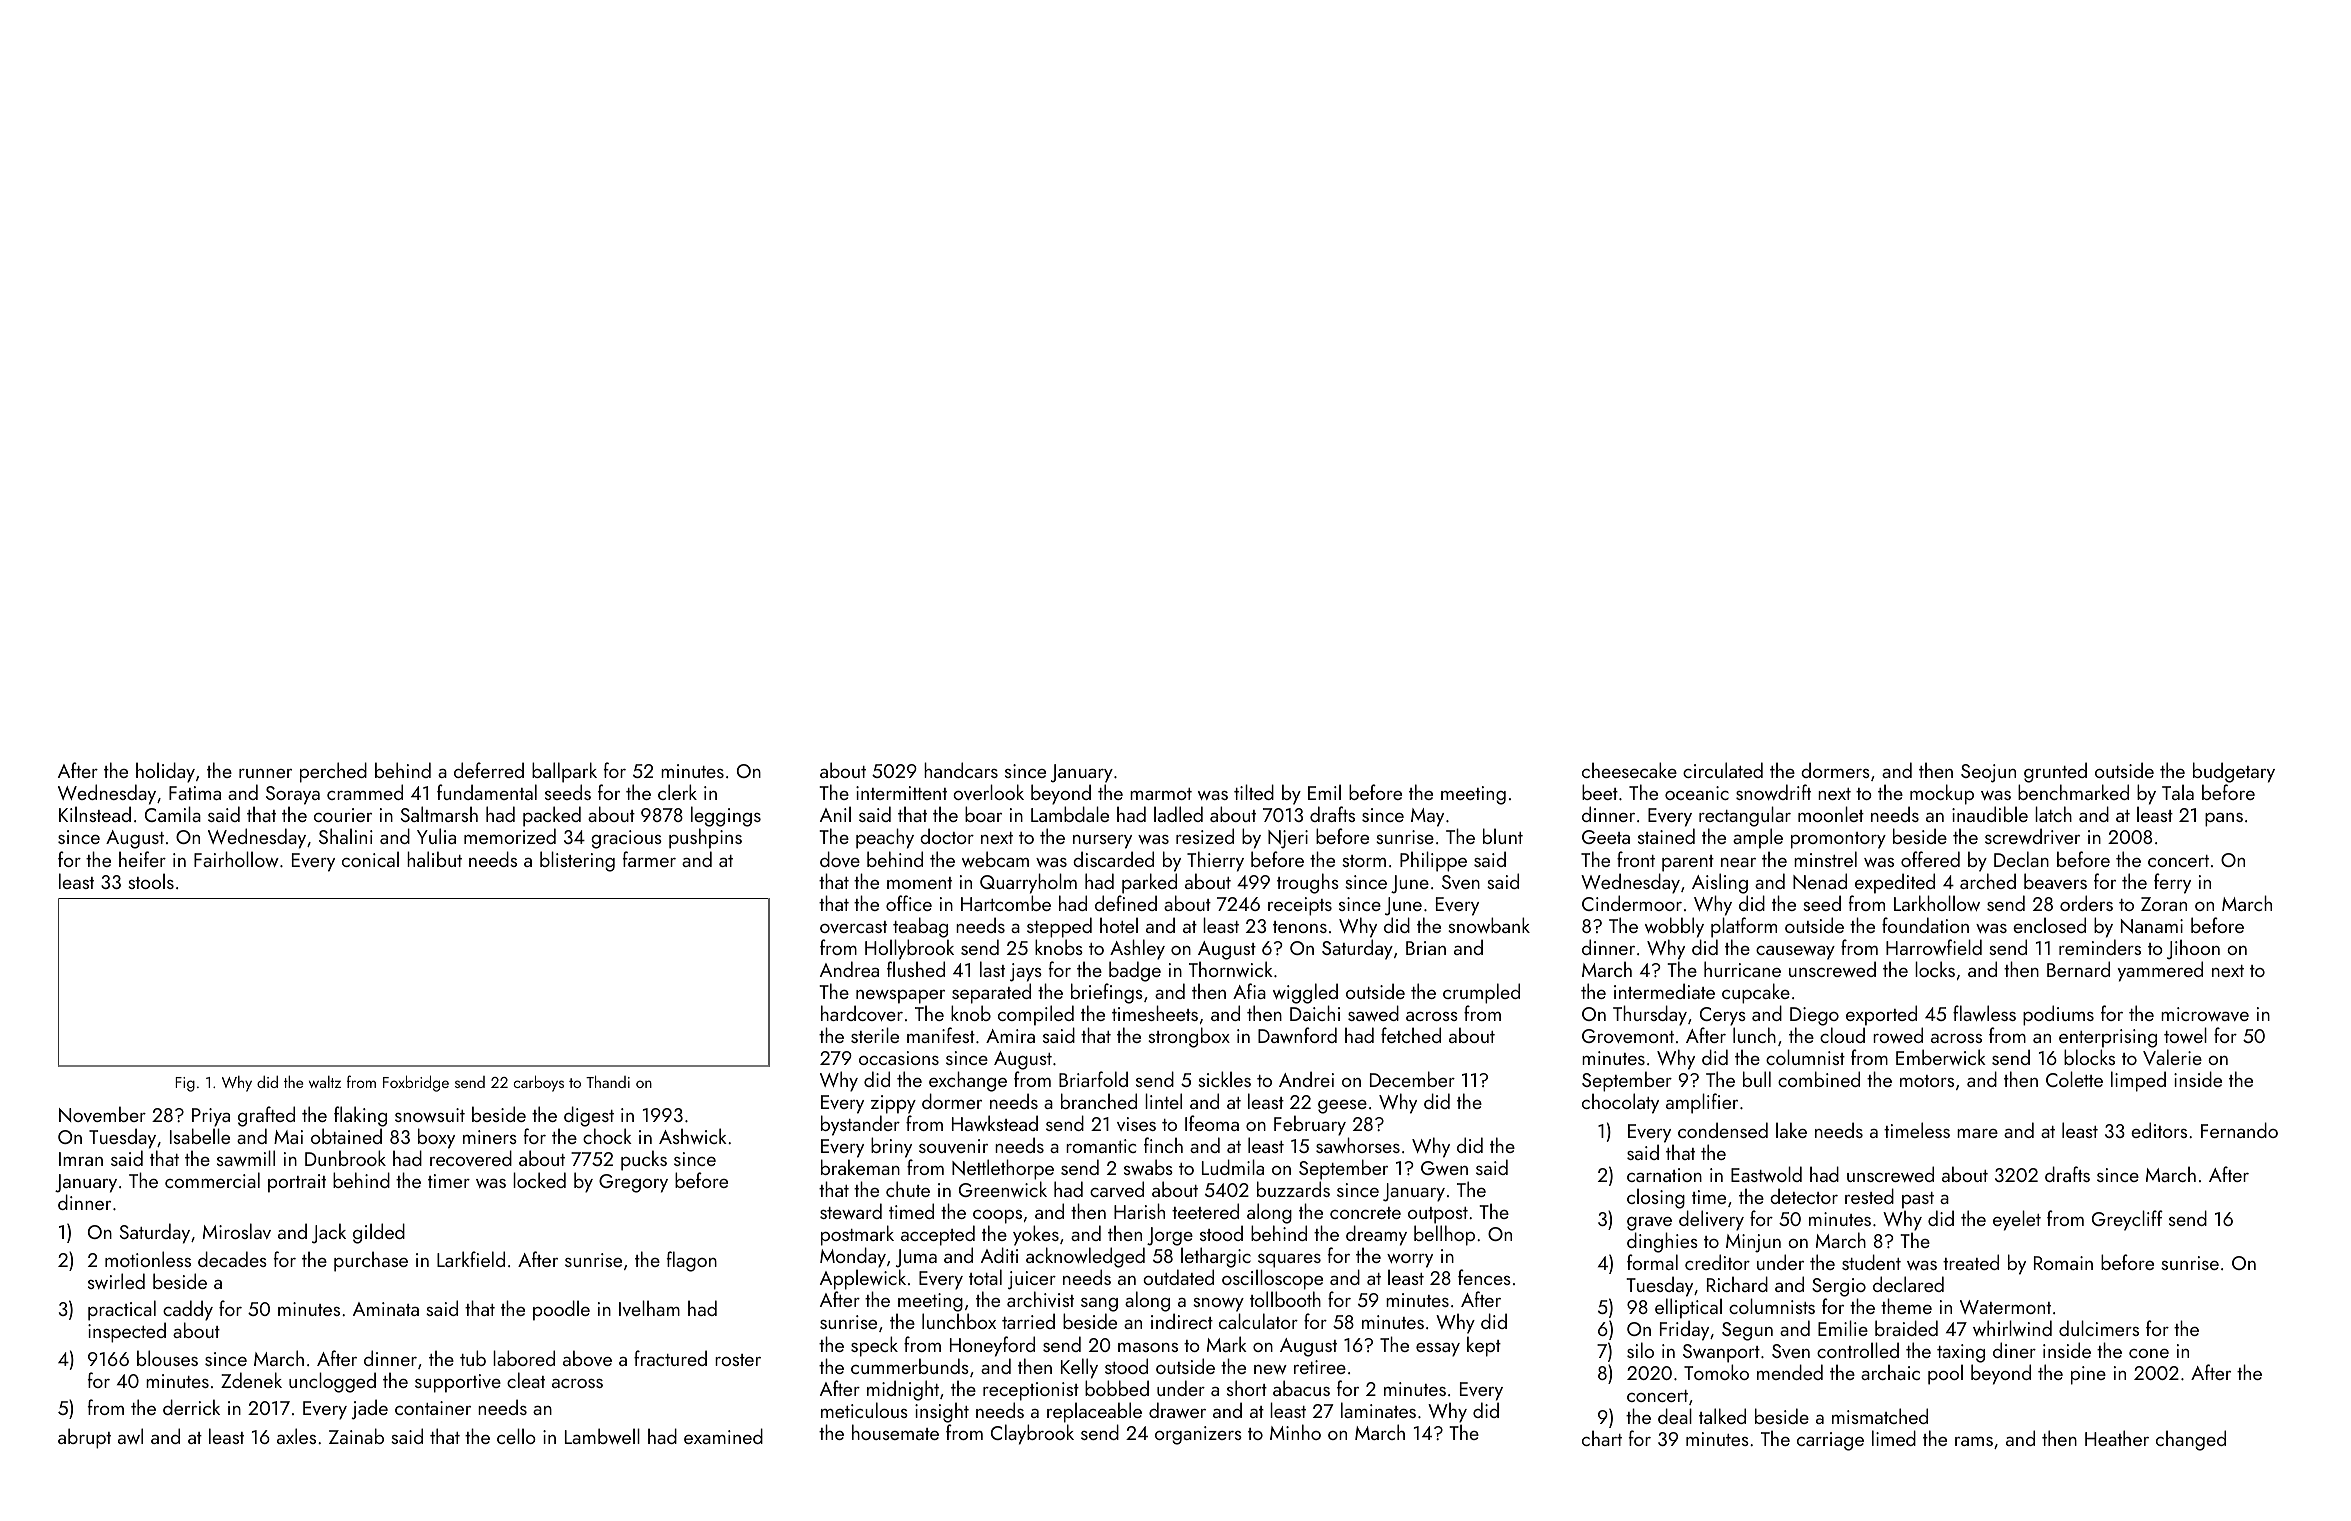 The width and height of the page is (2351, 1521). Describe the element at coordinates (874, 1346) in the page. I see `speck` at that location.
